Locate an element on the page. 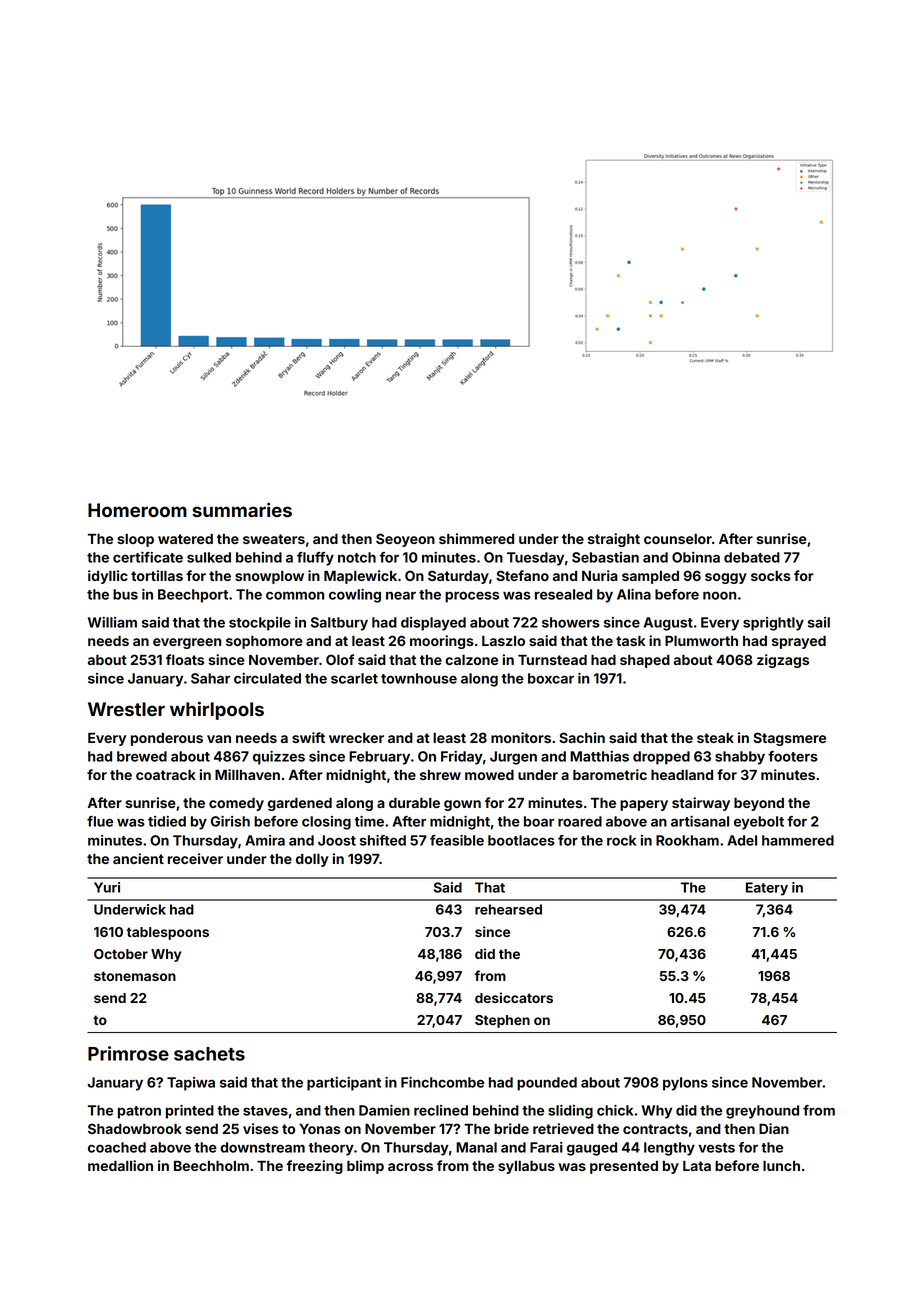 The image size is (924, 1308). ponderous is located at coordinates (167, 739).
